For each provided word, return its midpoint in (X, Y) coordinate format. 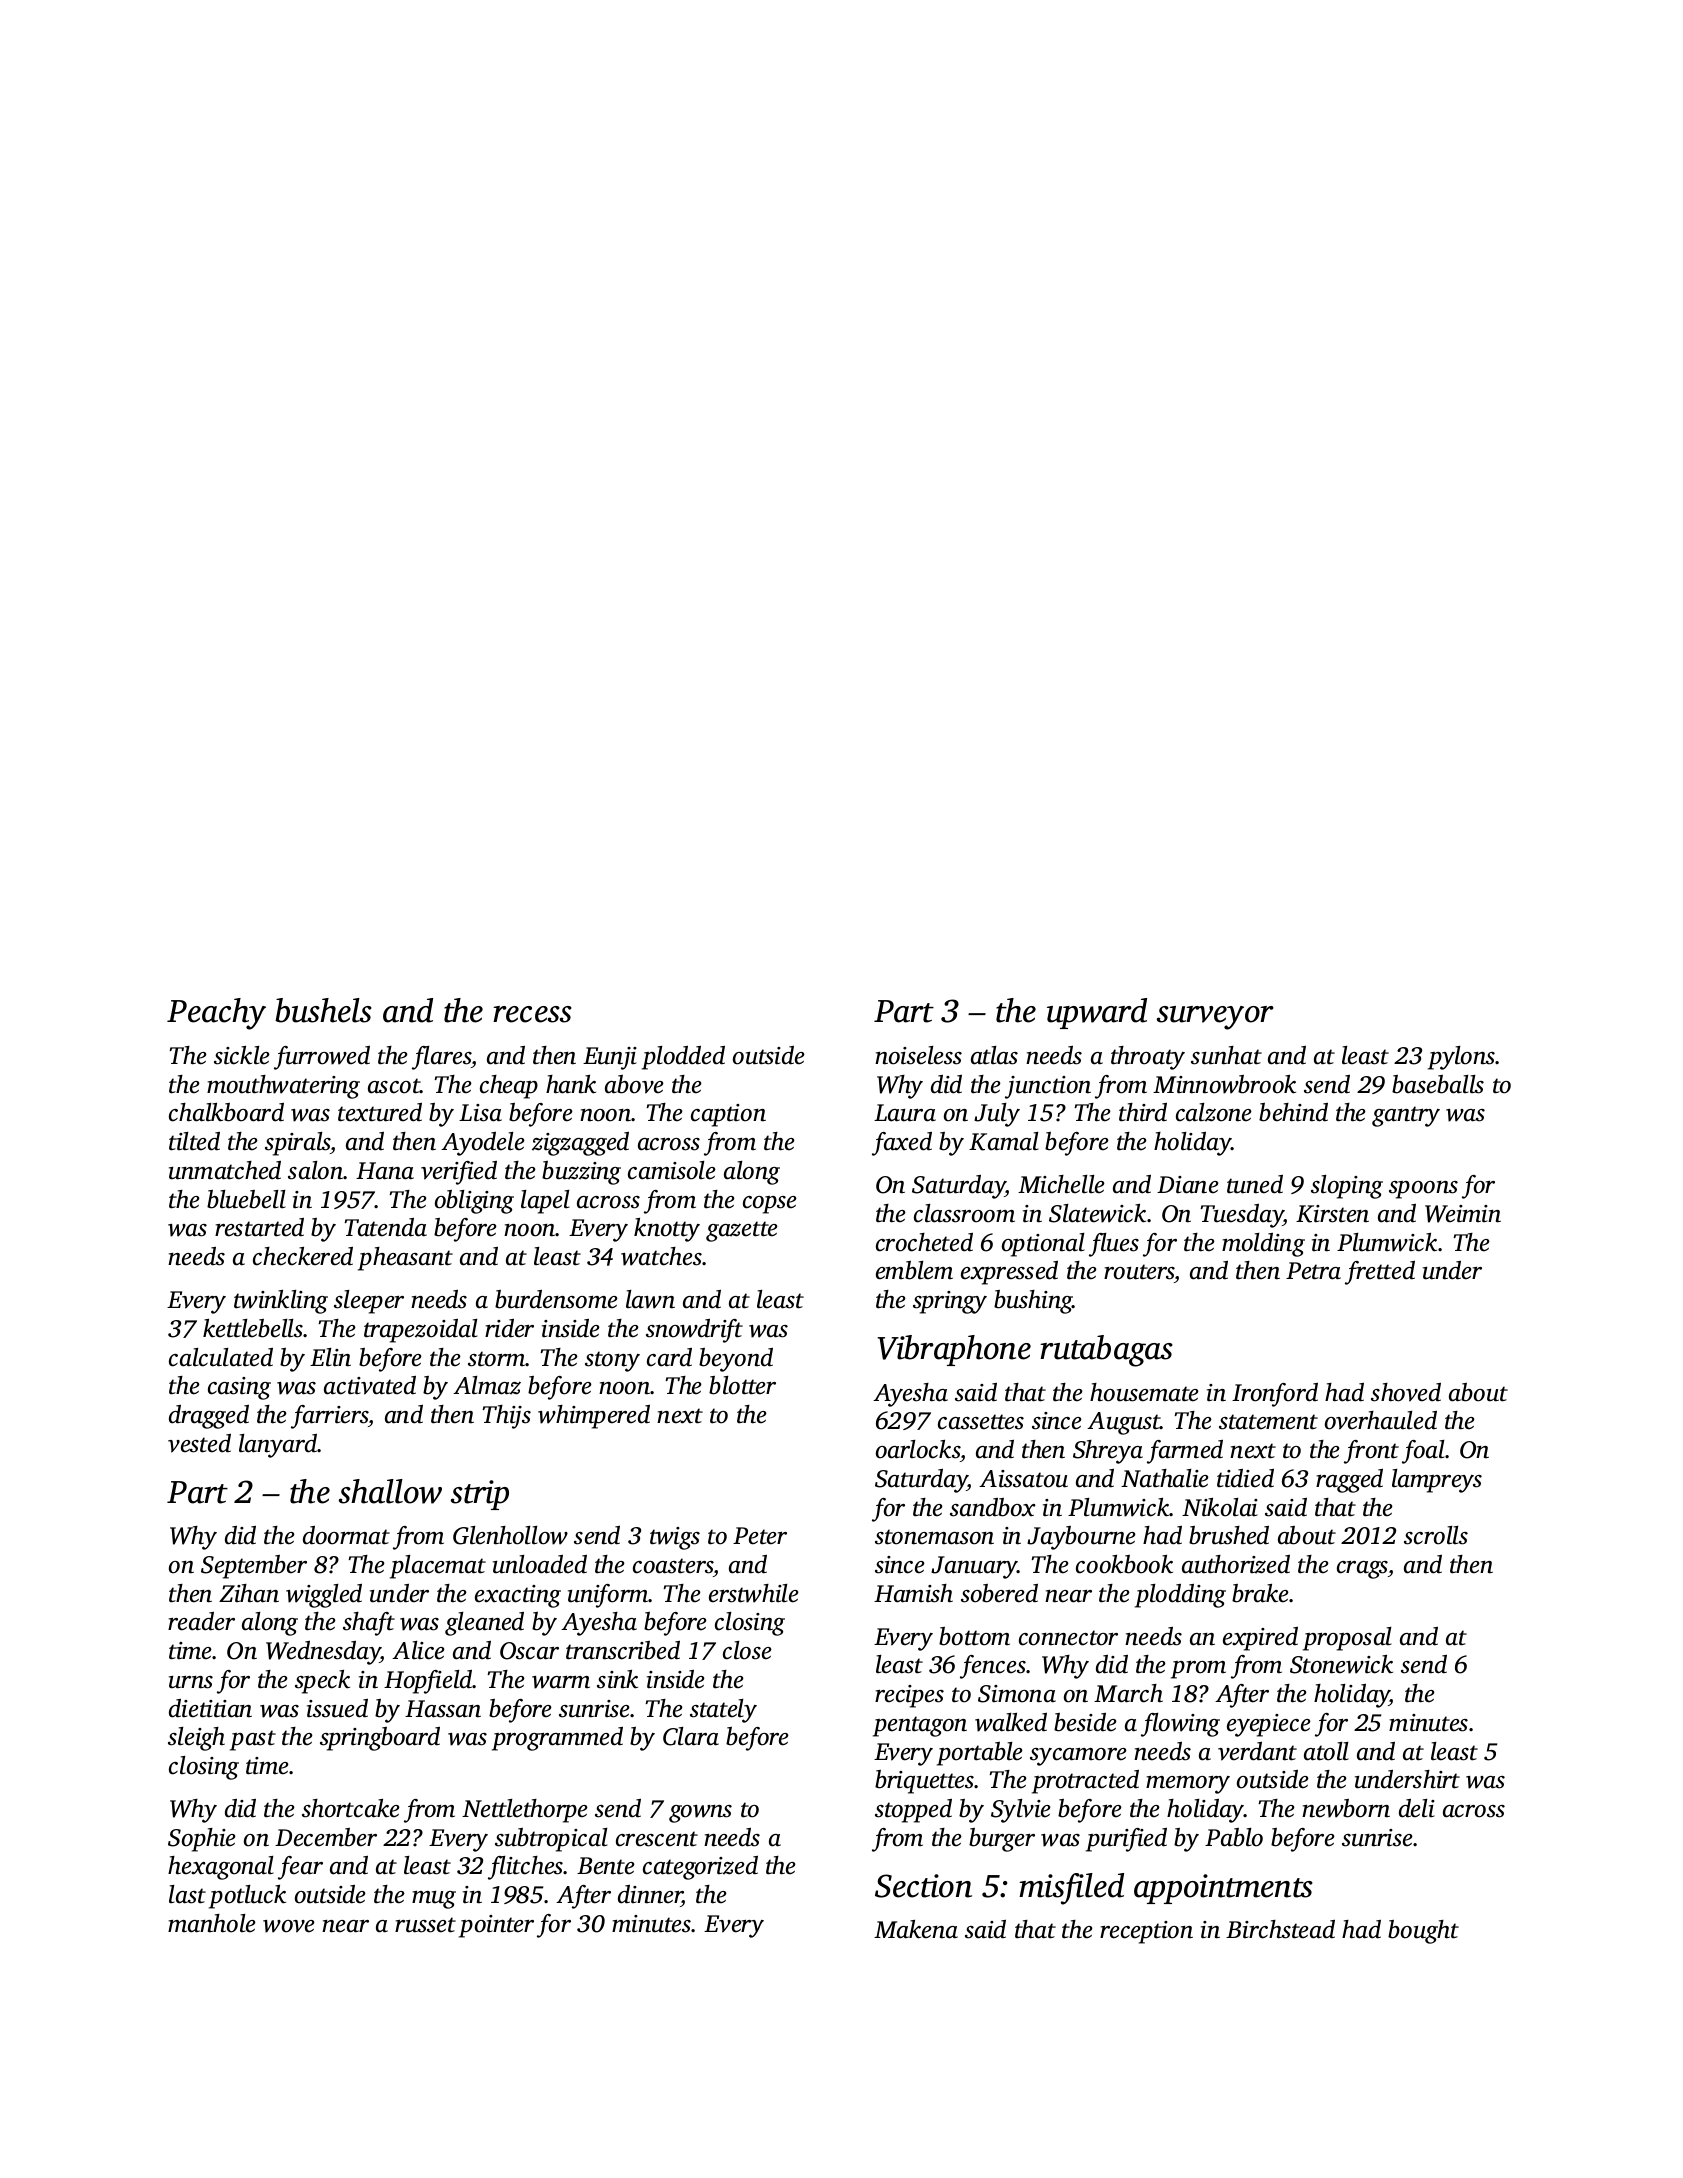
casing (239, 1388)
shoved (1406, 1392)
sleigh (196, 1739)
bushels (323, 1010)
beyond (736, 1360)
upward (1097, 1013)
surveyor (1215, 1018)
